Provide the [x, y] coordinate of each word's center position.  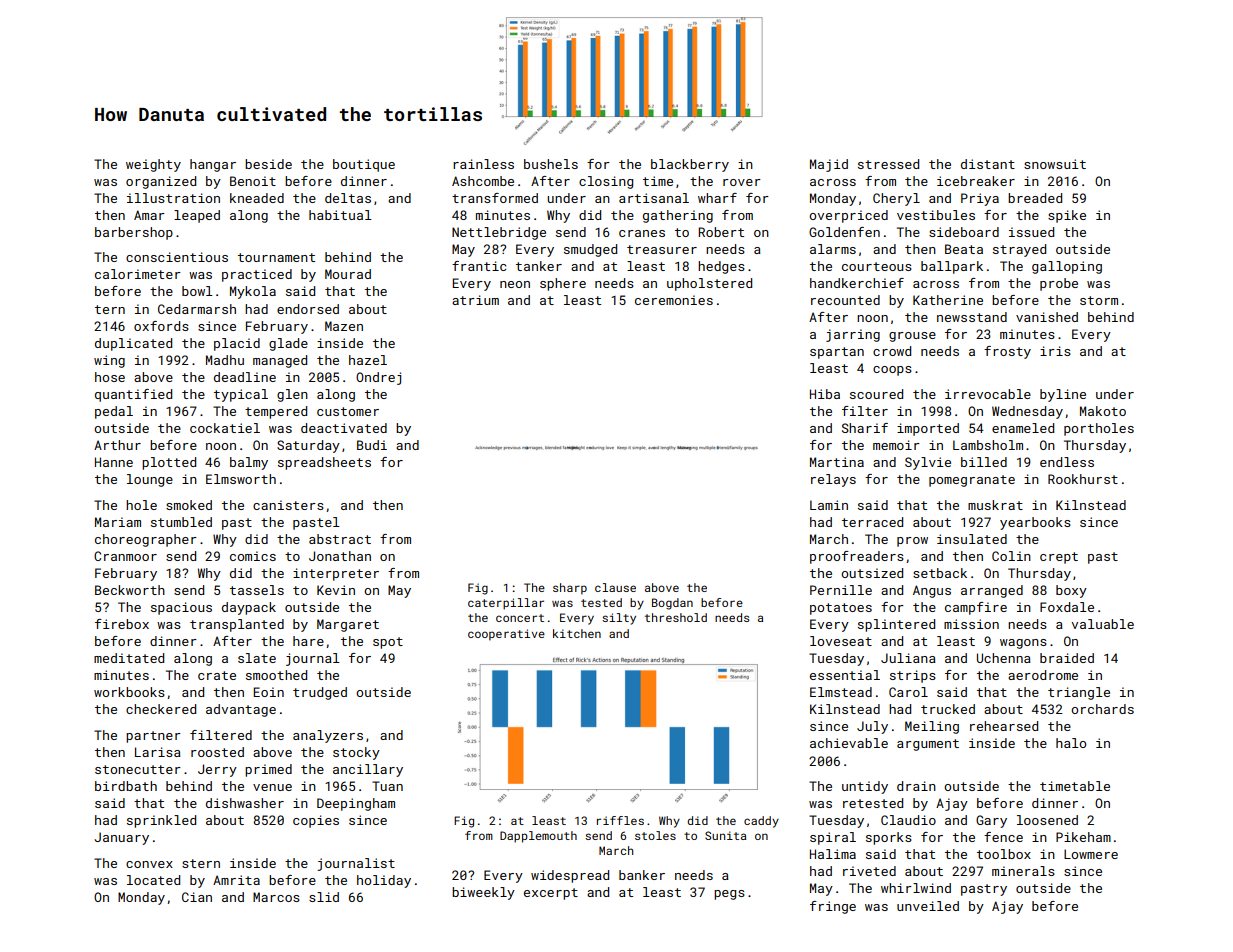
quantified [133, 395]
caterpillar [506, 604]
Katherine [948, 300]
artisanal [654, 198]
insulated [972, 539]
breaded [1035, 198]
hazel [368, 360]
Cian [197, 897]
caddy [761, 822]
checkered [161, 709]
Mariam [118, 522]
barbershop [134, 233]
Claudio [908, 820]
